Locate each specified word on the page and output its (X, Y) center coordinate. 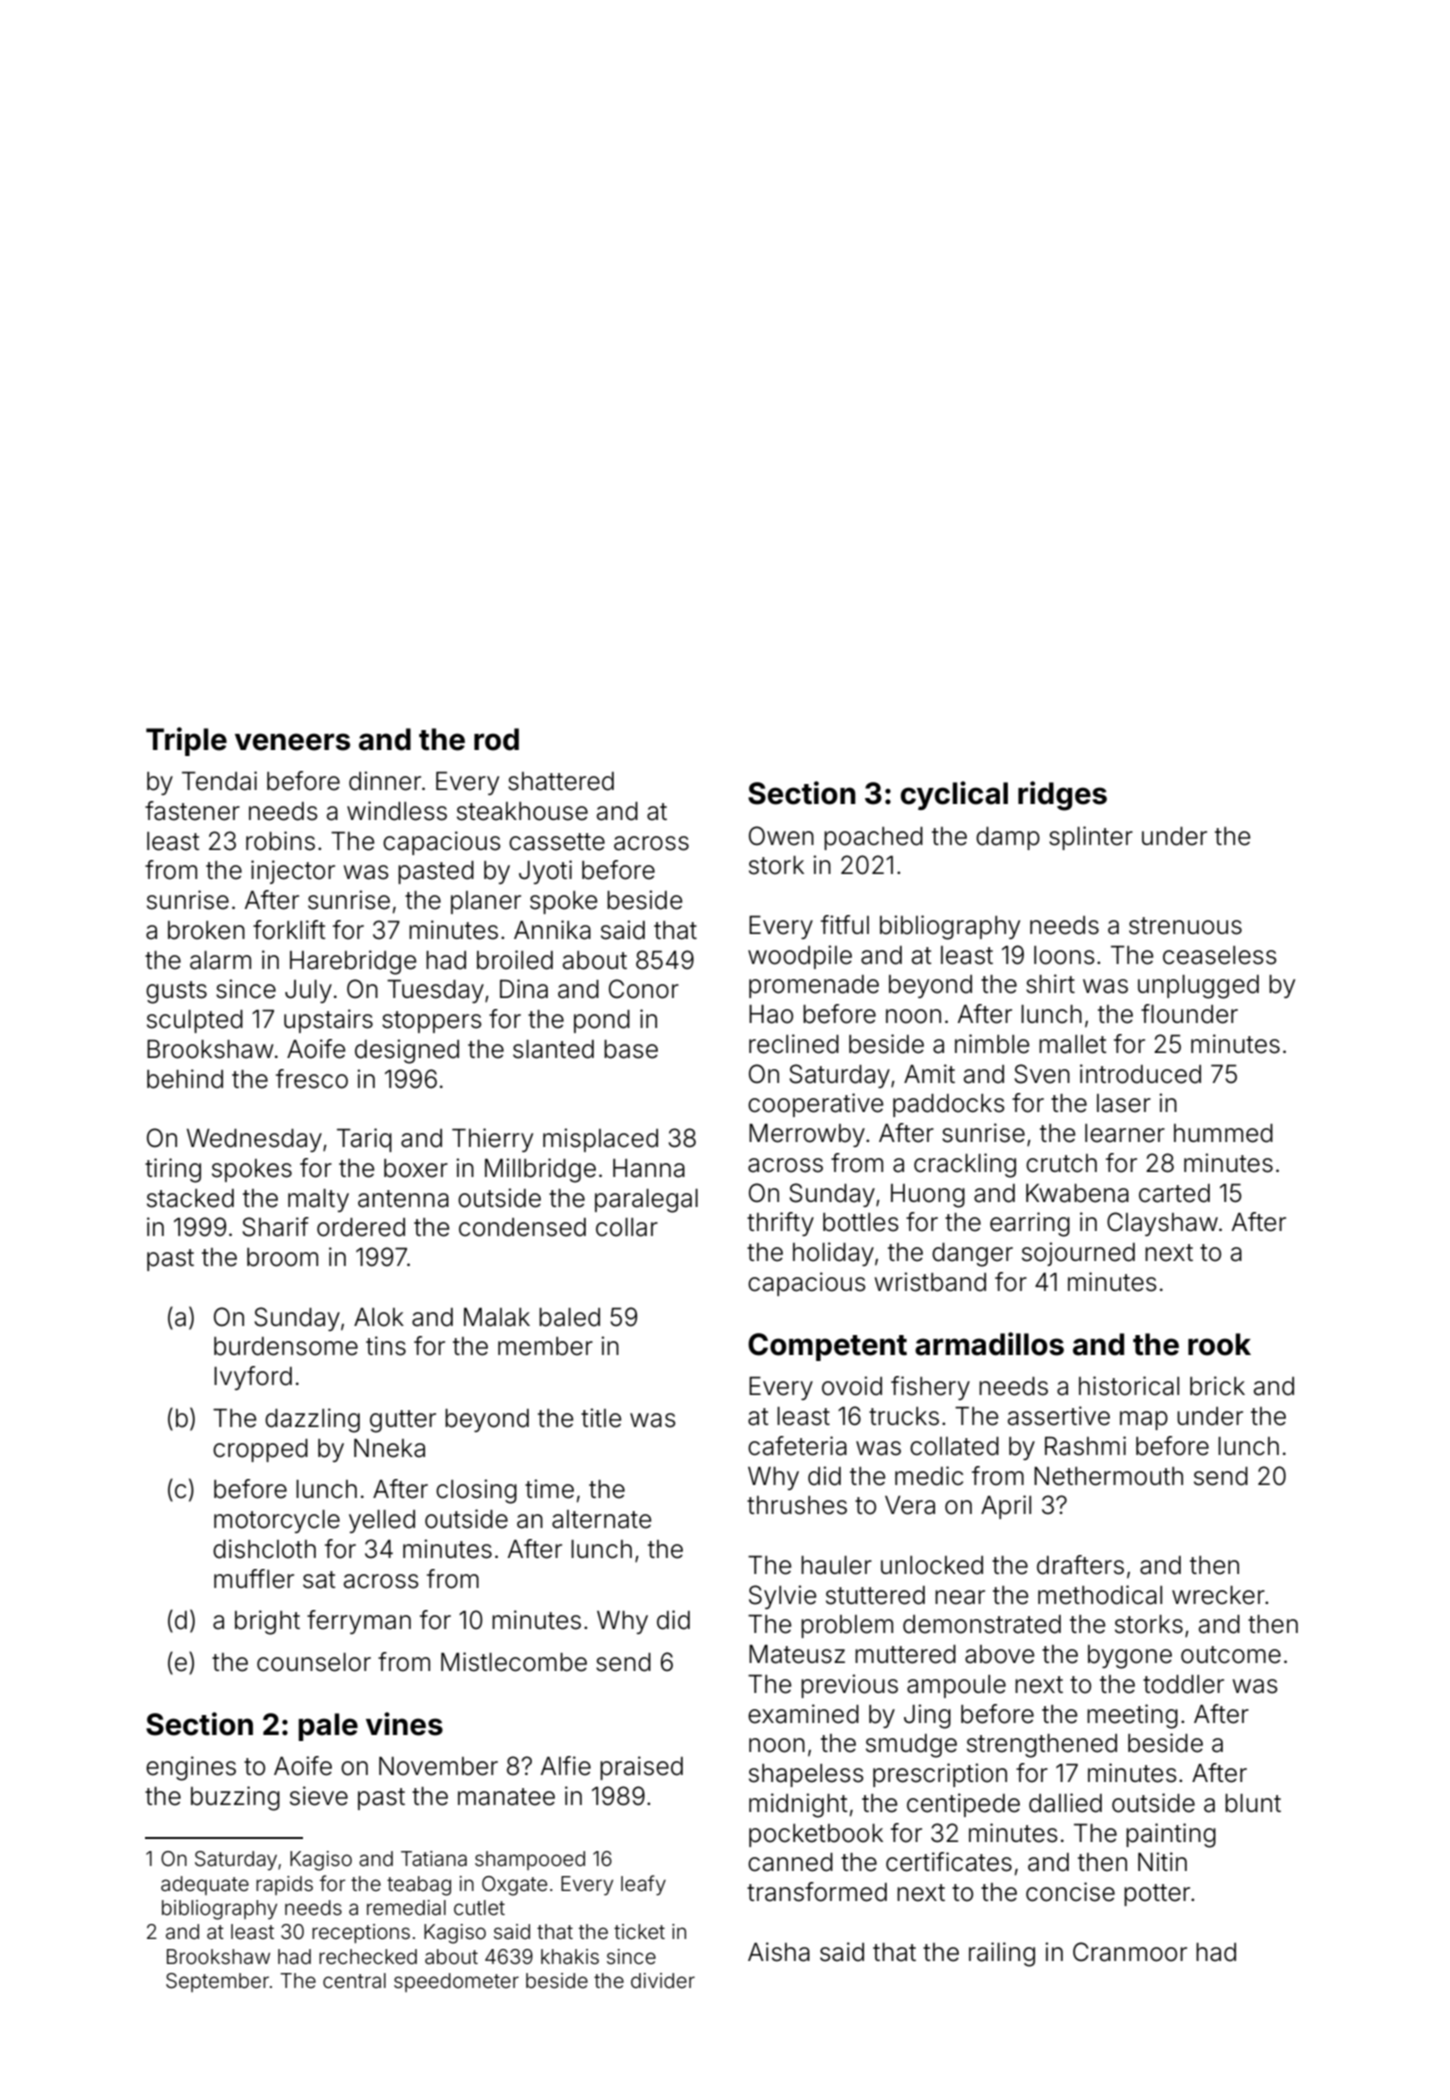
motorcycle (277, 1521)
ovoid (852, 1386)
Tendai (219, 781)
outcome (1231, 1655)
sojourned (1078, 1254)
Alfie (566, 1766)
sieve (319, 1796)
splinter (1091, 838)
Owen (781, 836)
